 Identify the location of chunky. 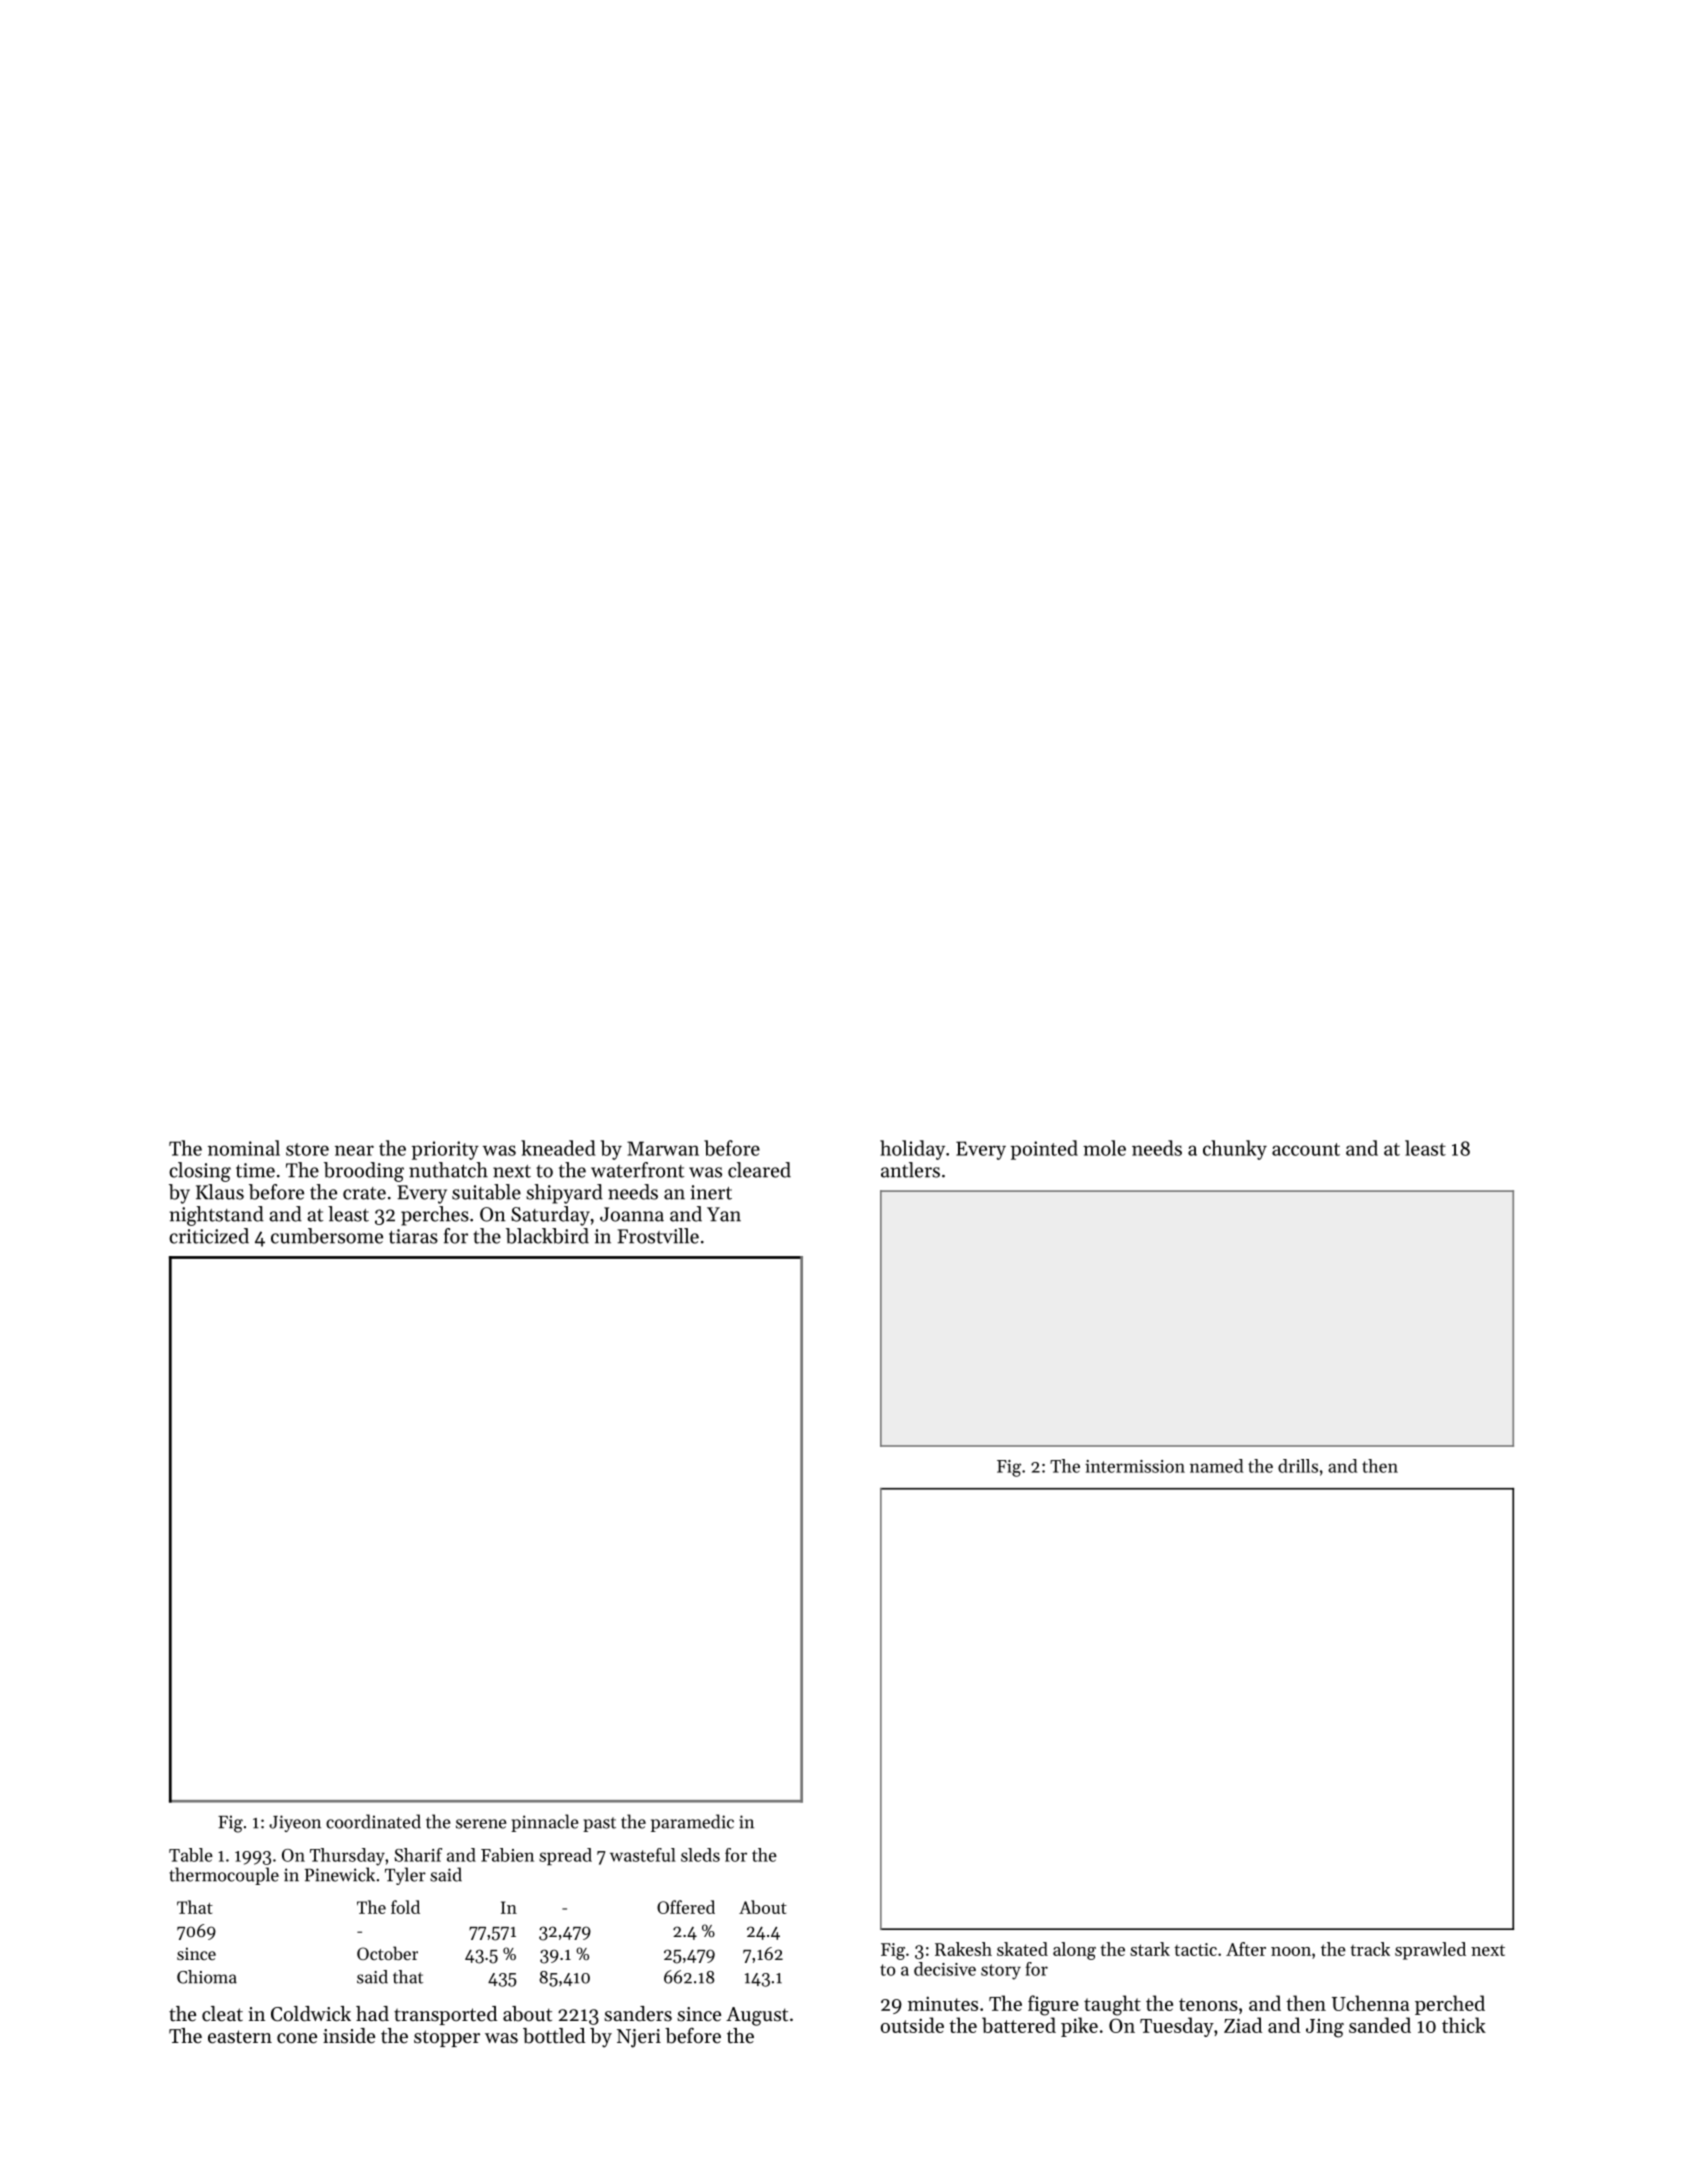
(1235, 1150).
